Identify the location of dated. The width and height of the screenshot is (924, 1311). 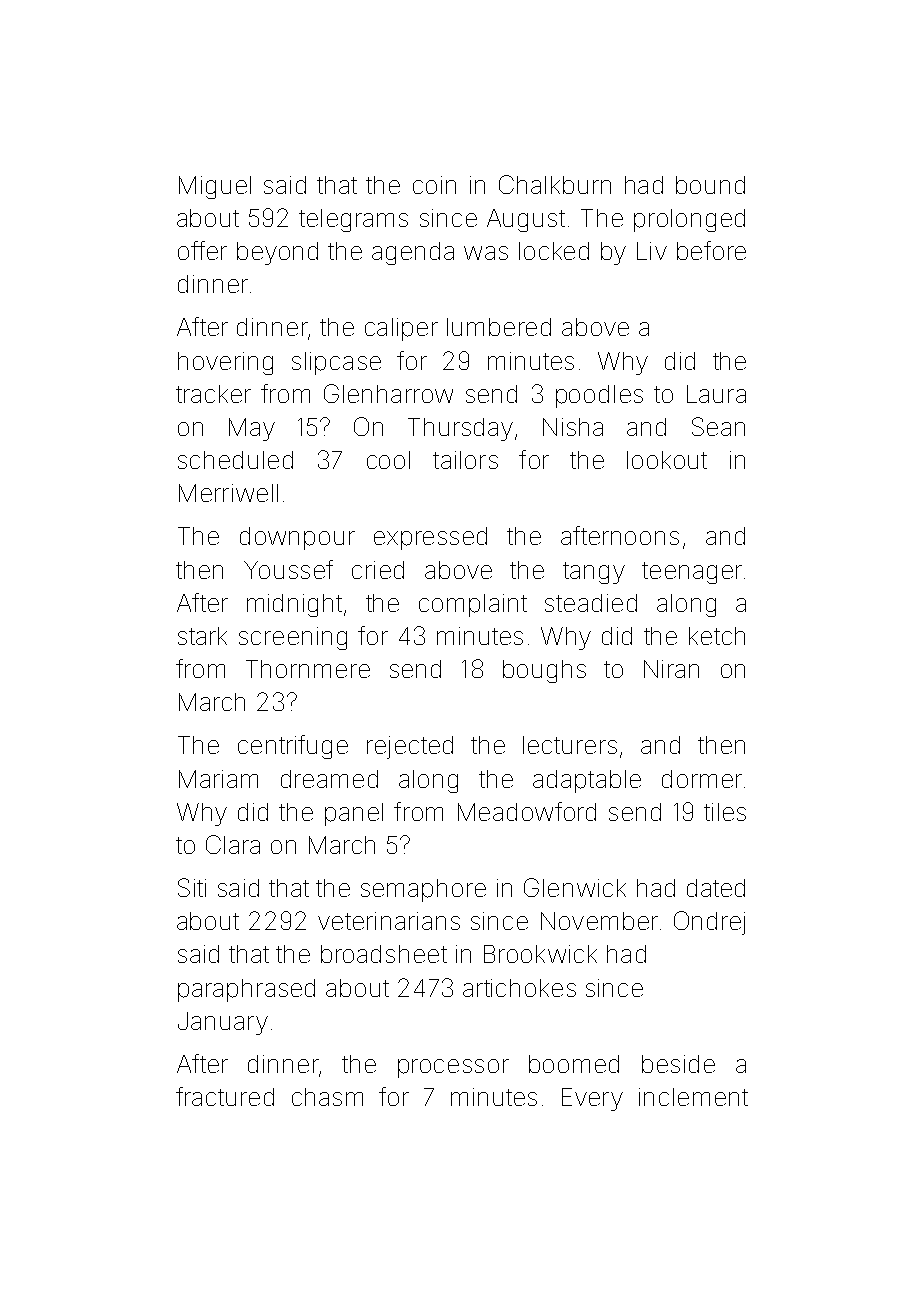
(716, 888).
